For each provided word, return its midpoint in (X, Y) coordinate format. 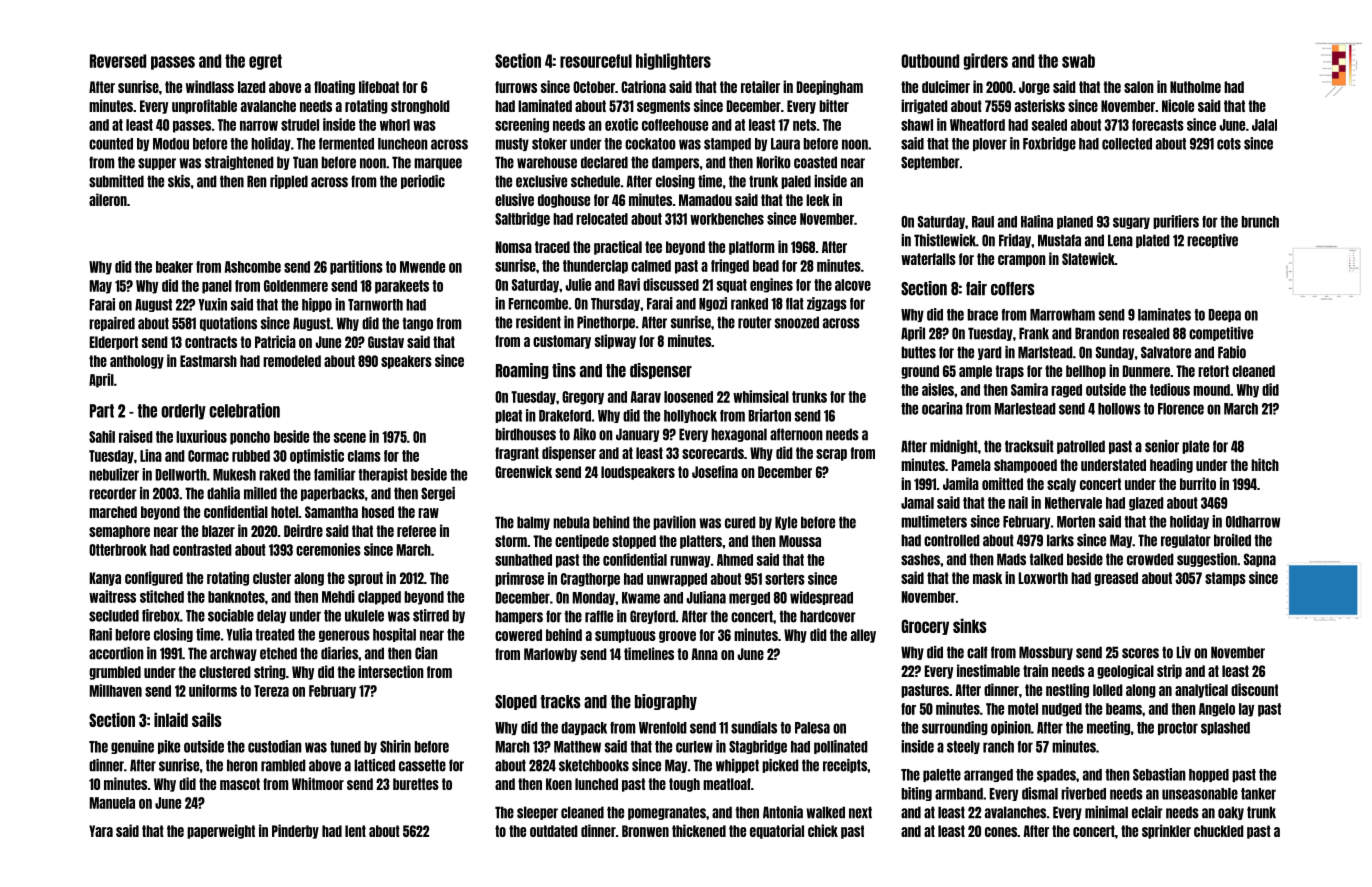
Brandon (1097, 333)
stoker (549, 144)
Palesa (812, 728)
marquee (438, 164)
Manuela (112, 803)
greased (1116, 579)
